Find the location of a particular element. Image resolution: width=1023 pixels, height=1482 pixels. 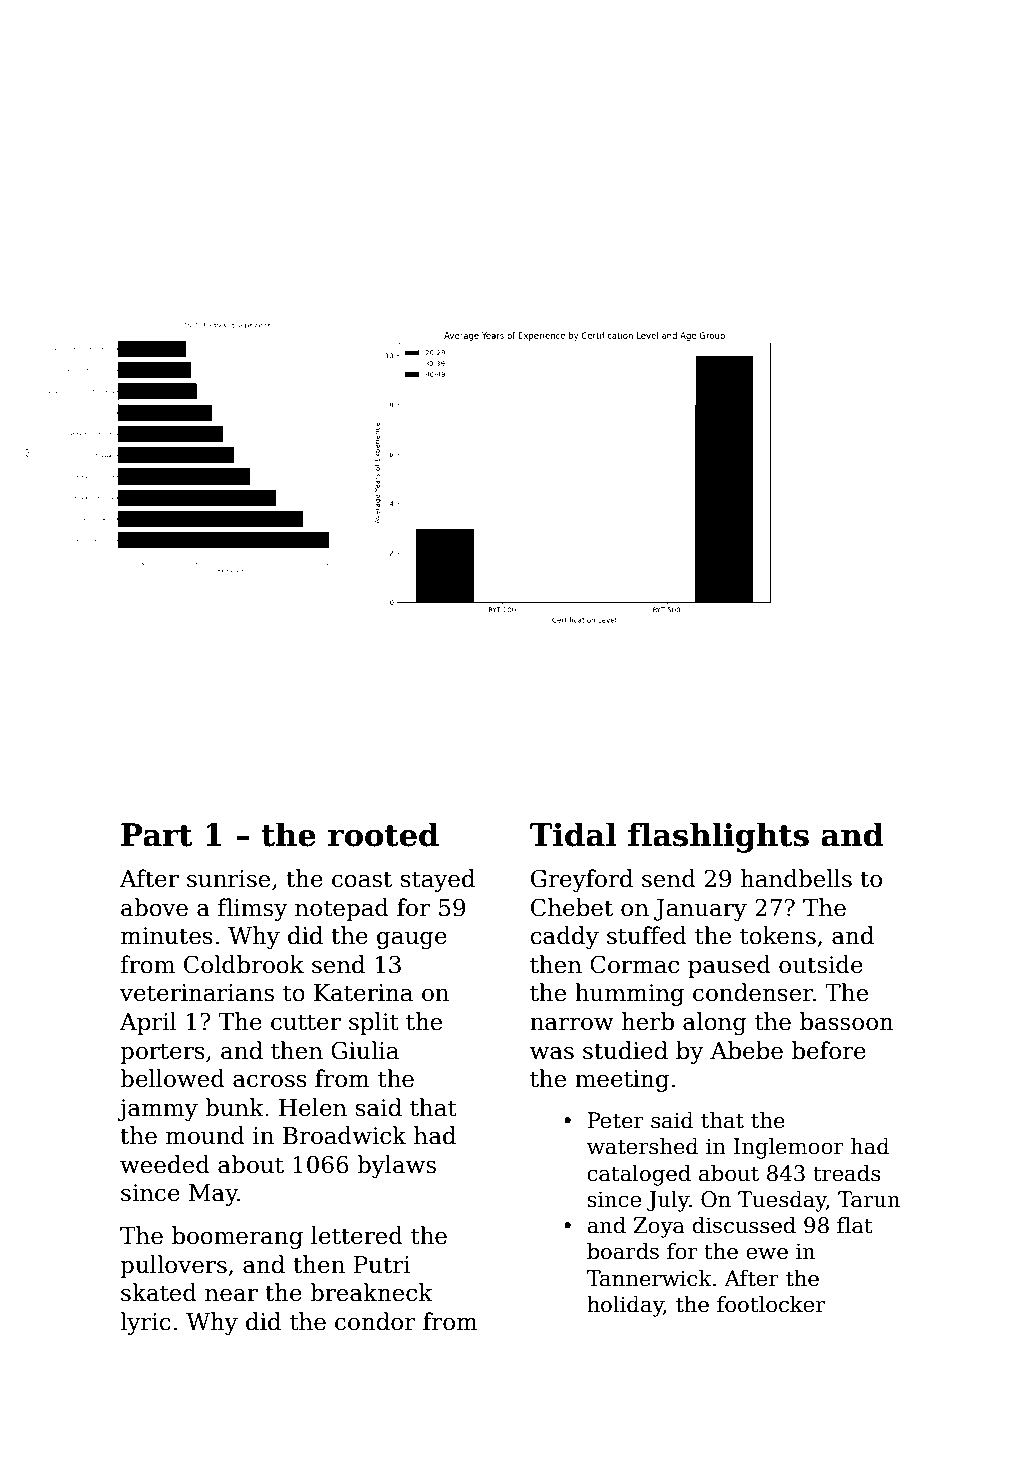

sunrise is located at coordinates (228, 879).
